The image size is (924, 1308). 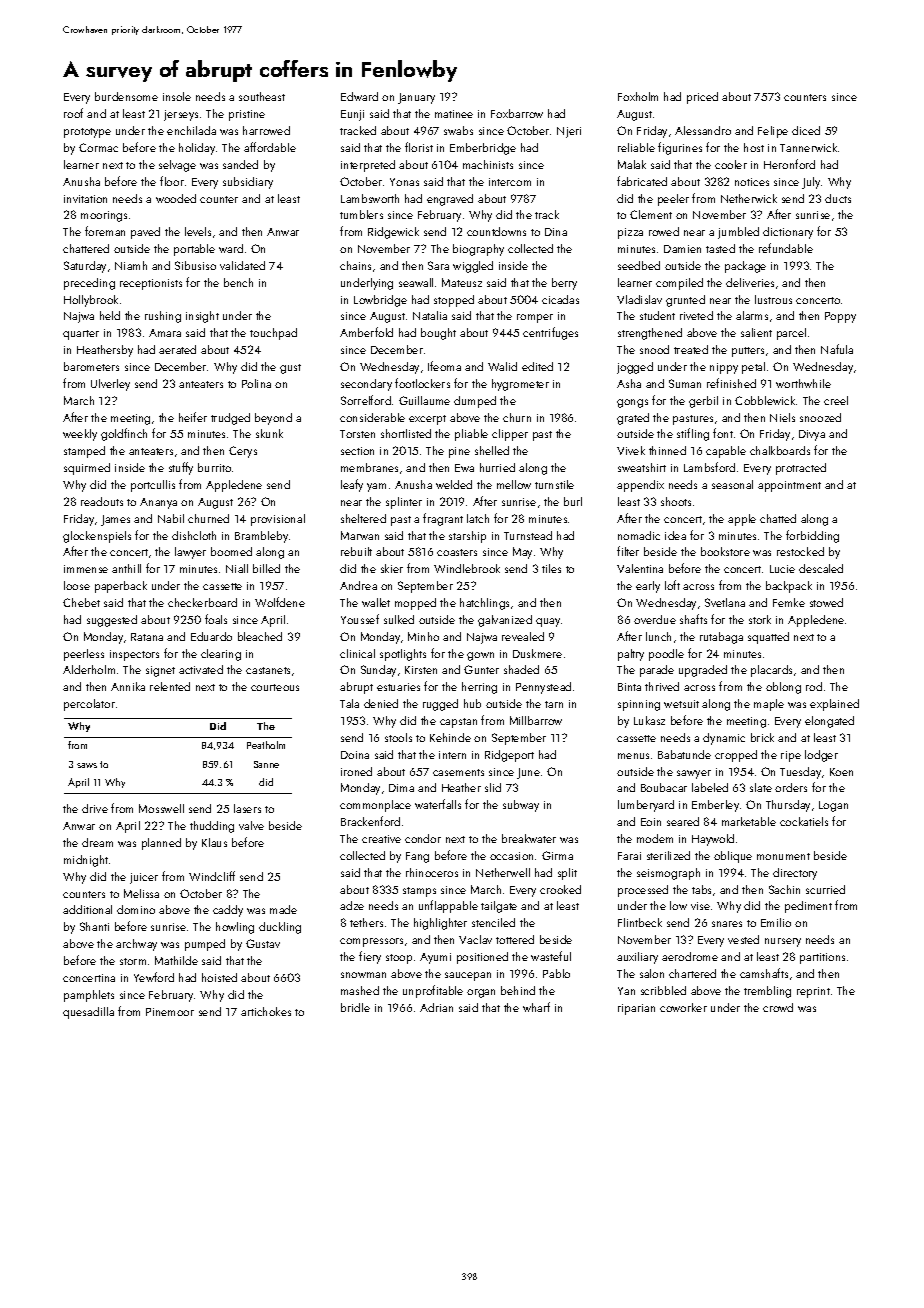 I want to click on clipper, so click(x=510, y=435).
